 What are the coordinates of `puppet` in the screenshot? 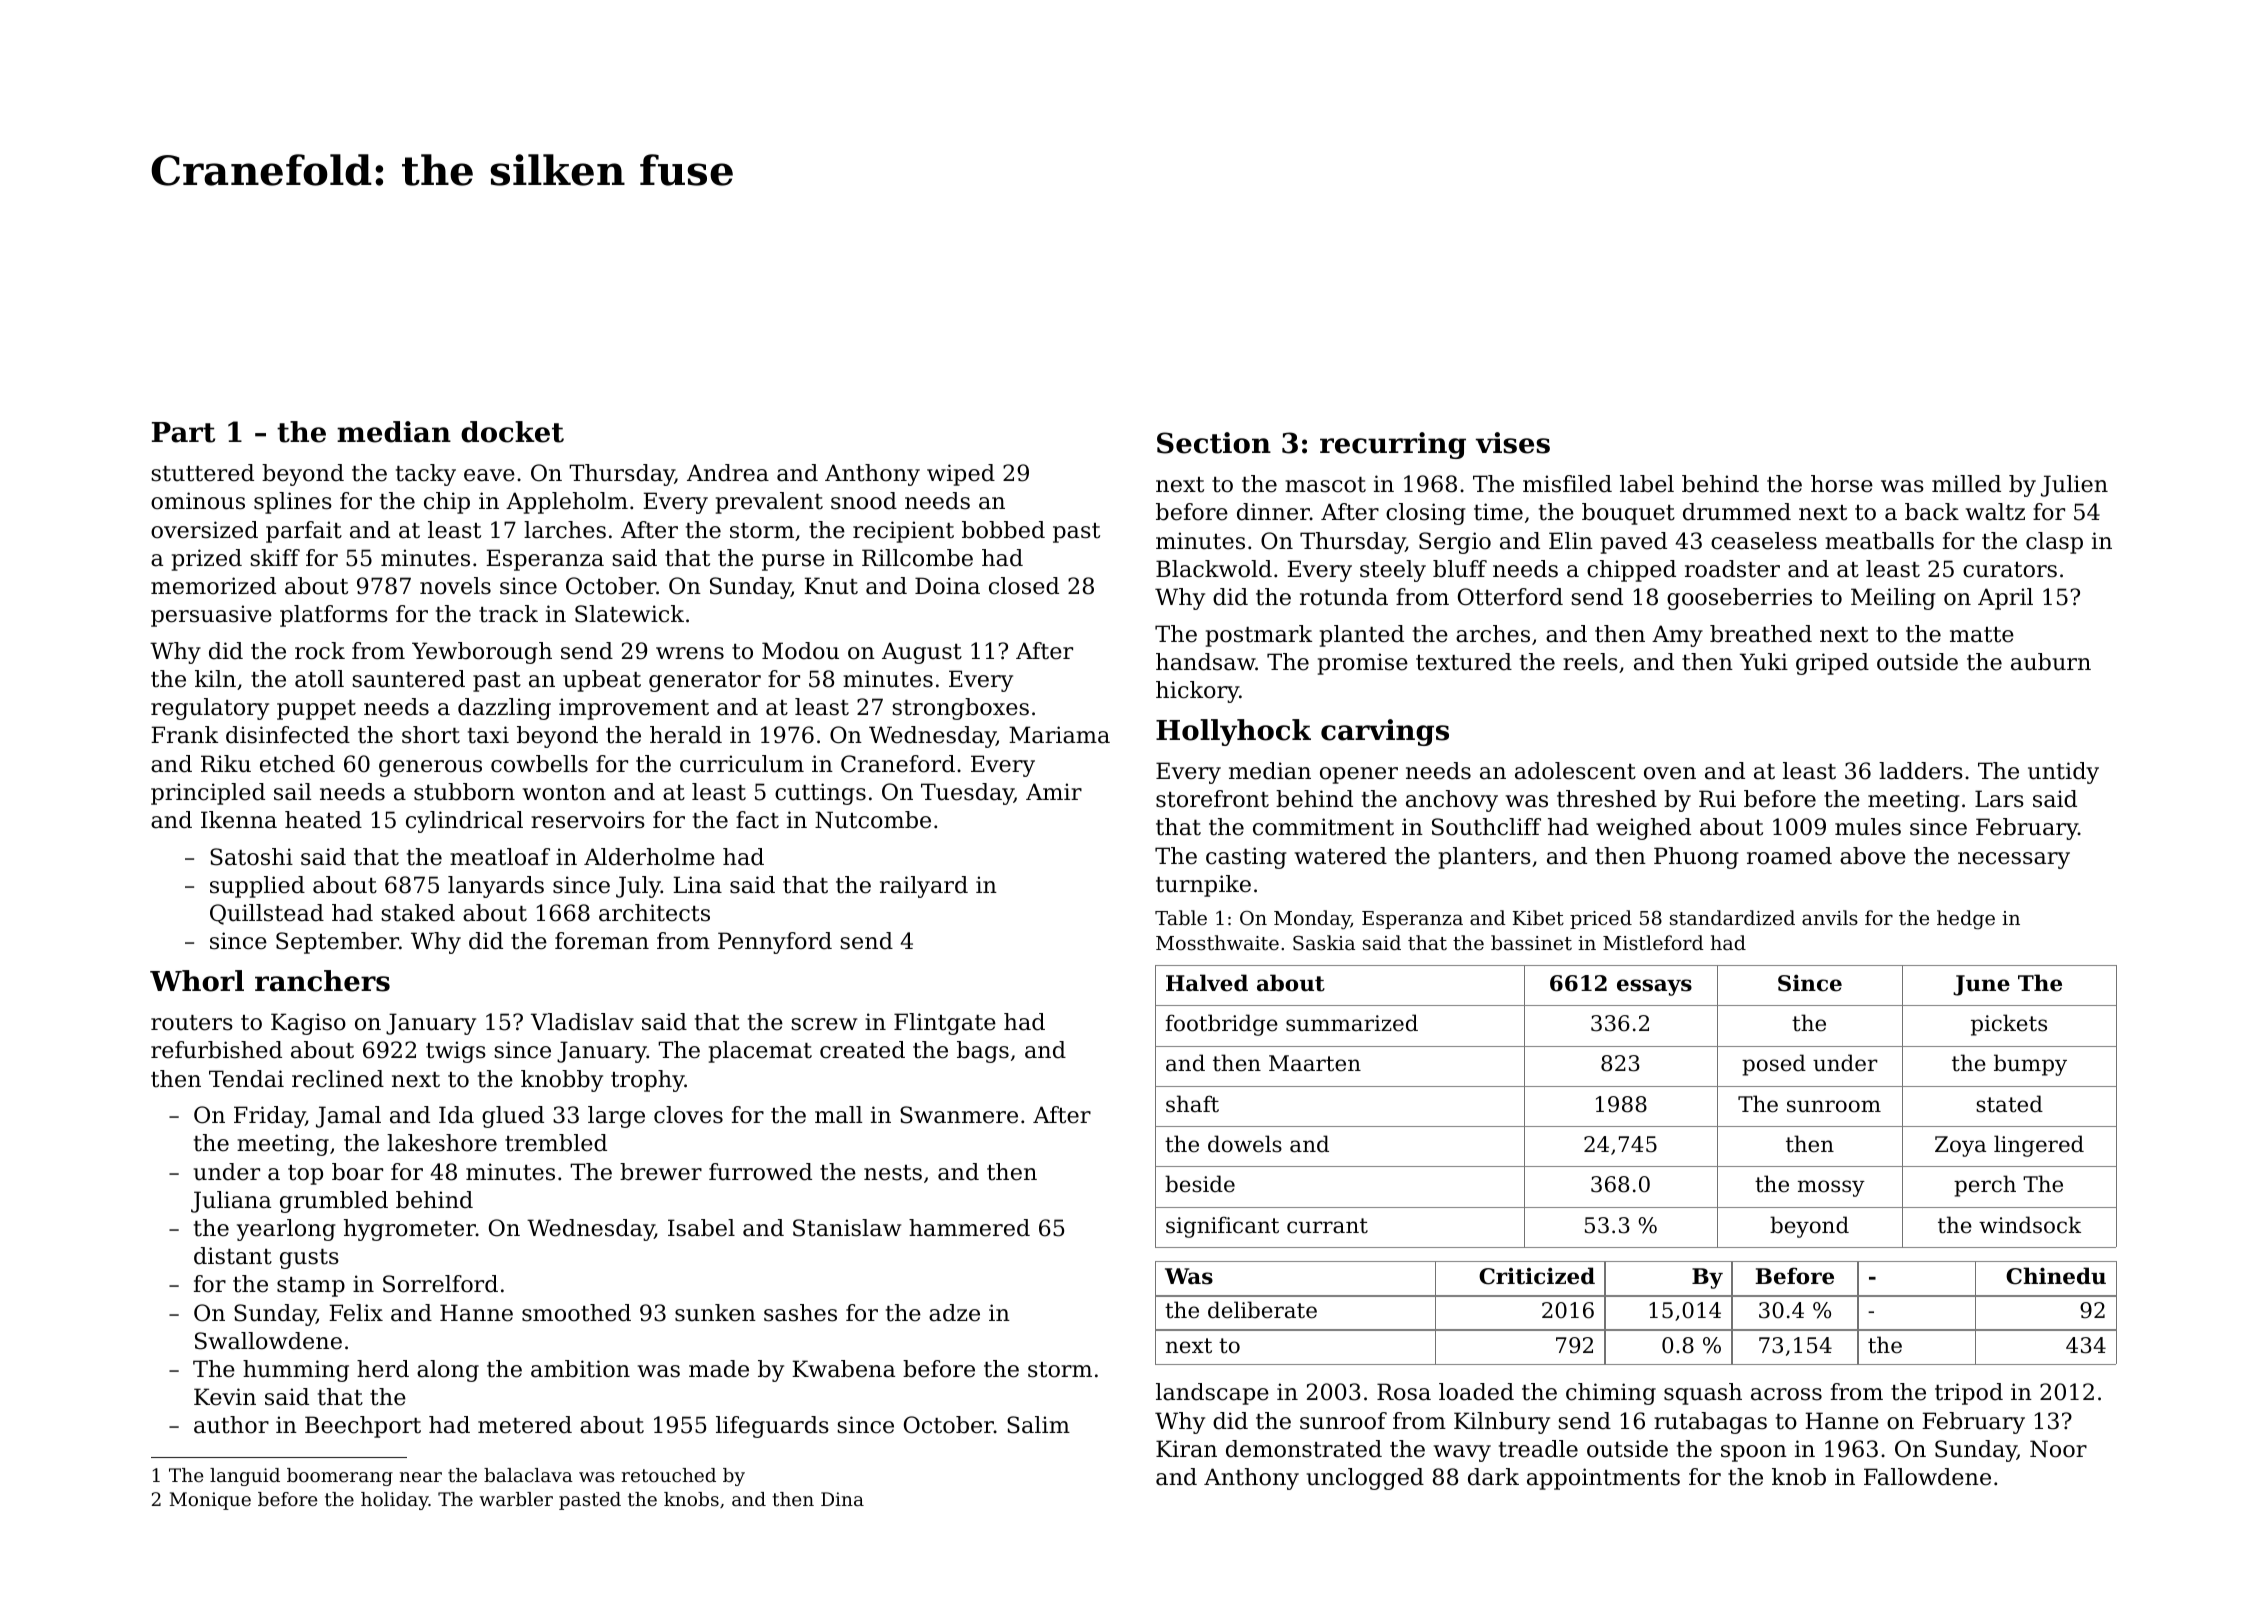 It's located at (316, 710).
